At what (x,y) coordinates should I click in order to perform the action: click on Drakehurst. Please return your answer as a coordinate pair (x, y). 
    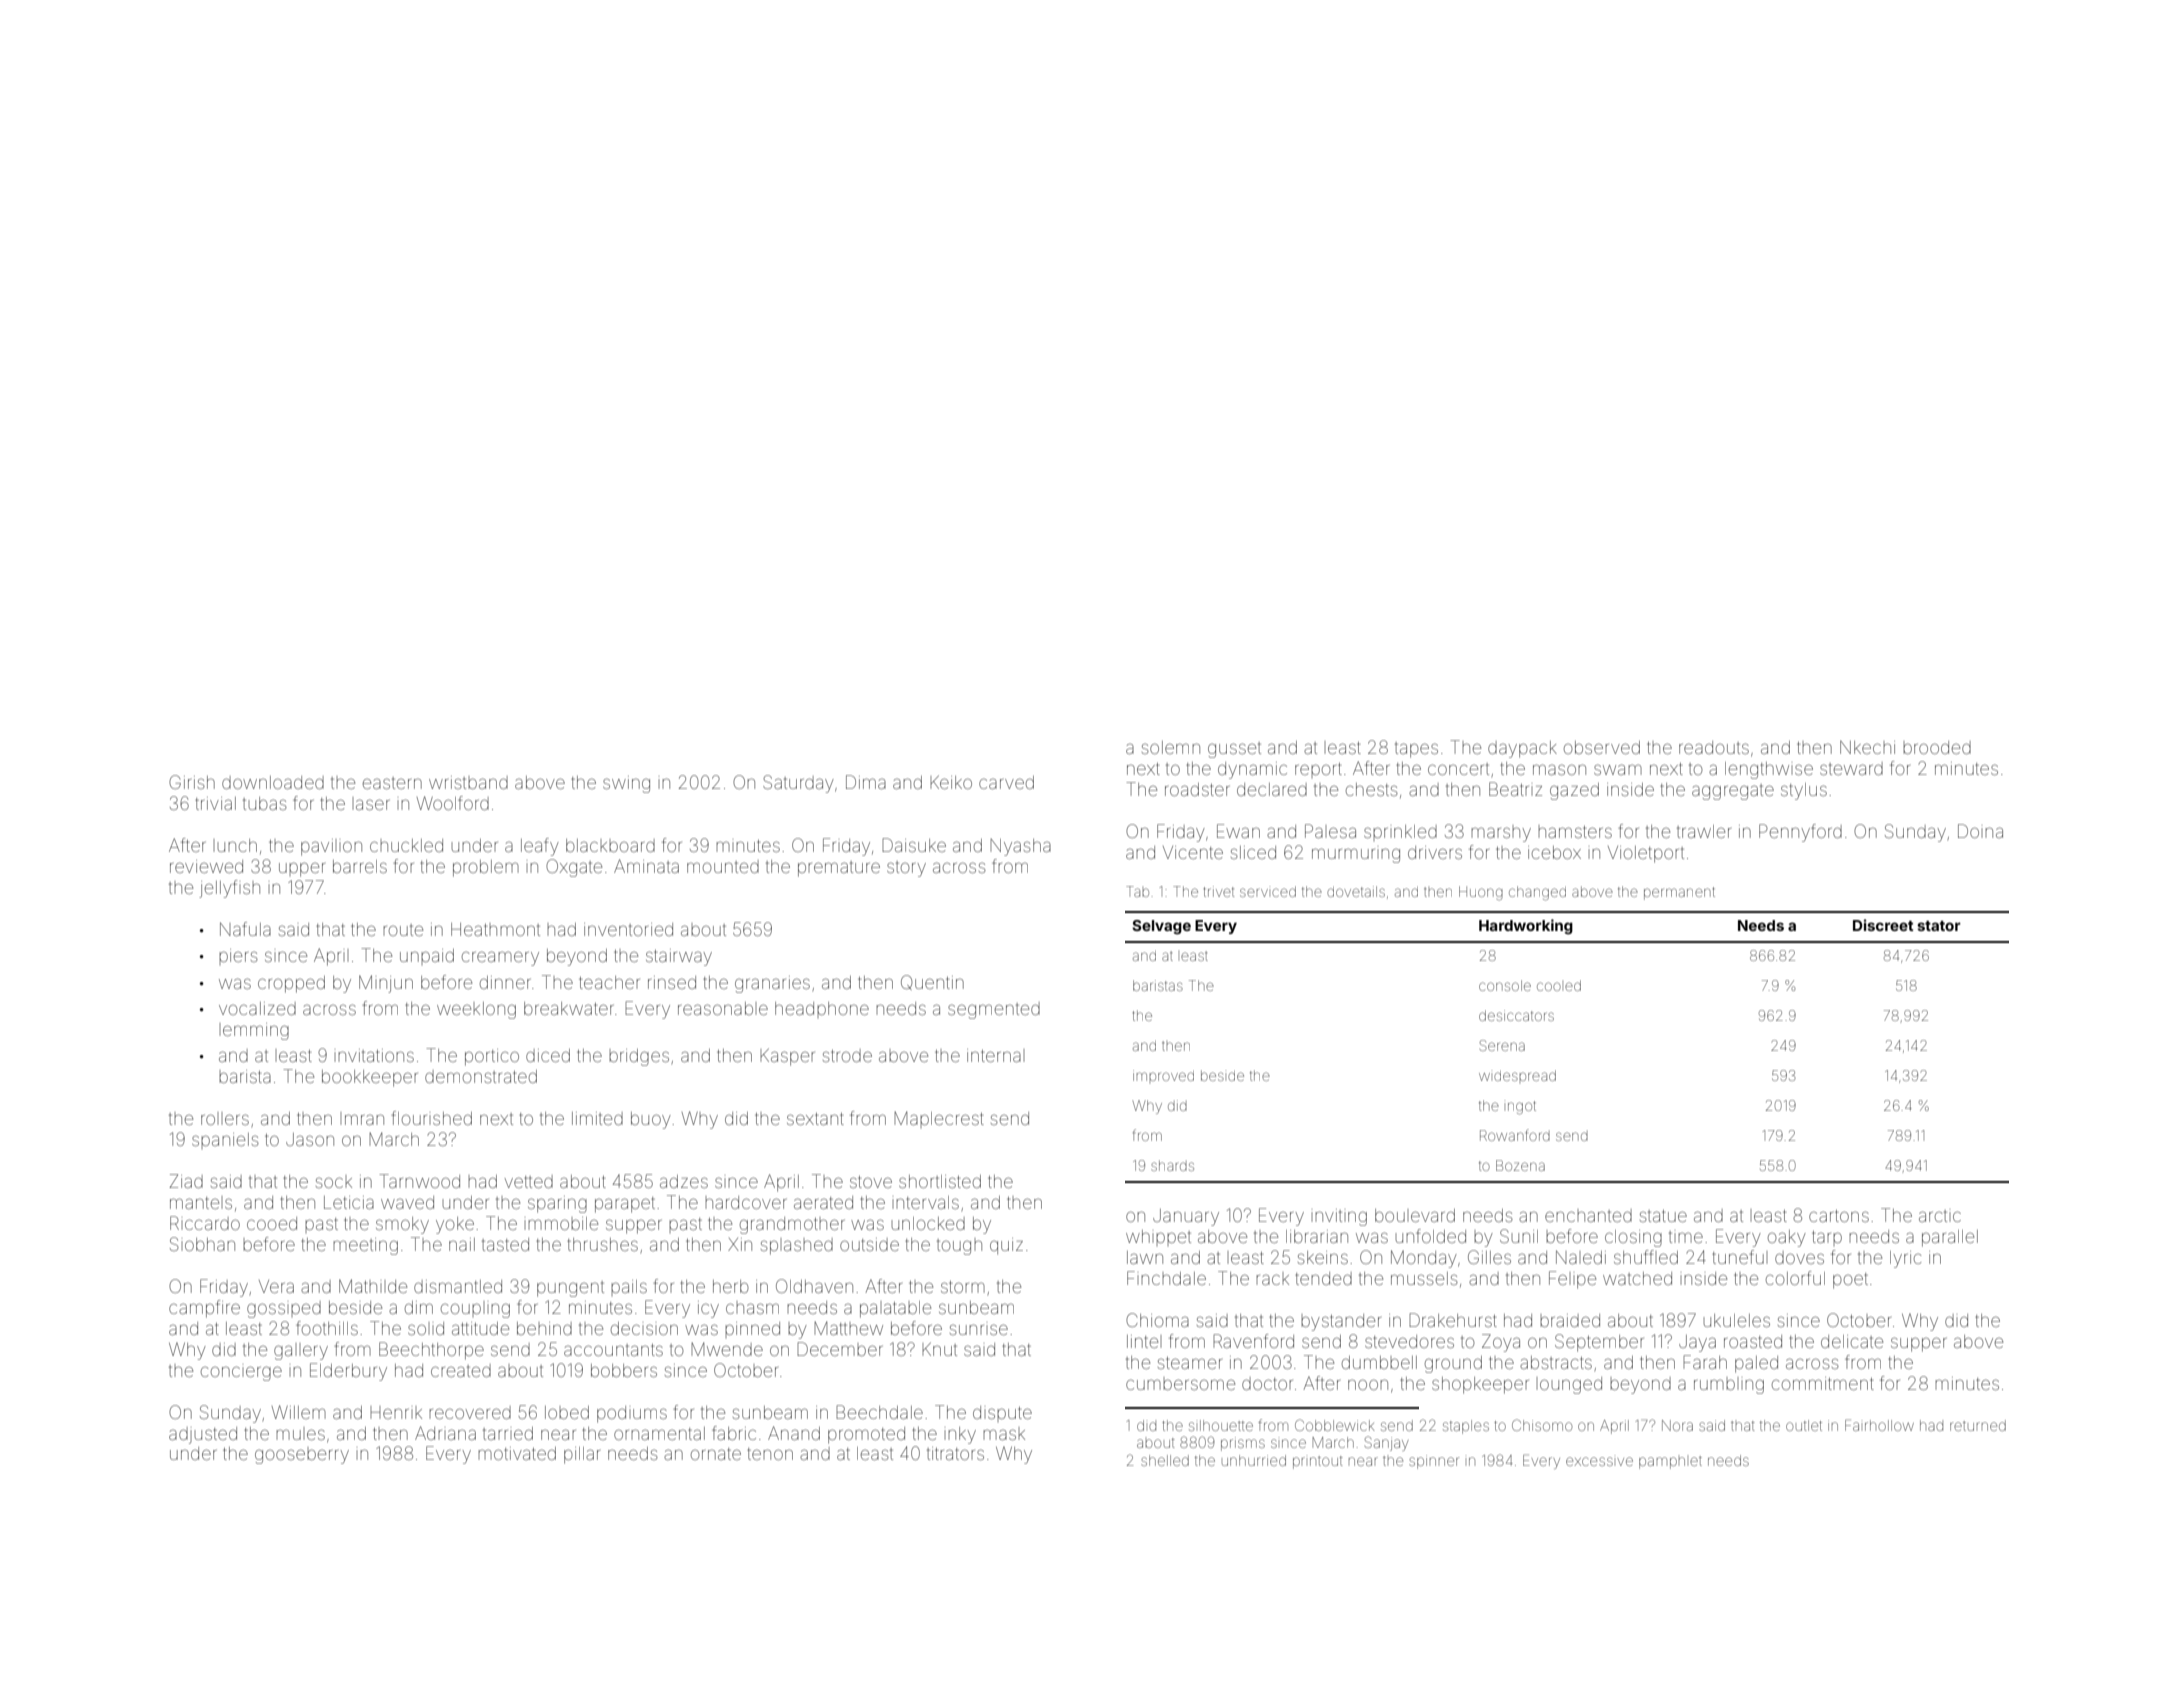
    Looking at the image, I should click on (1453, 1320).
